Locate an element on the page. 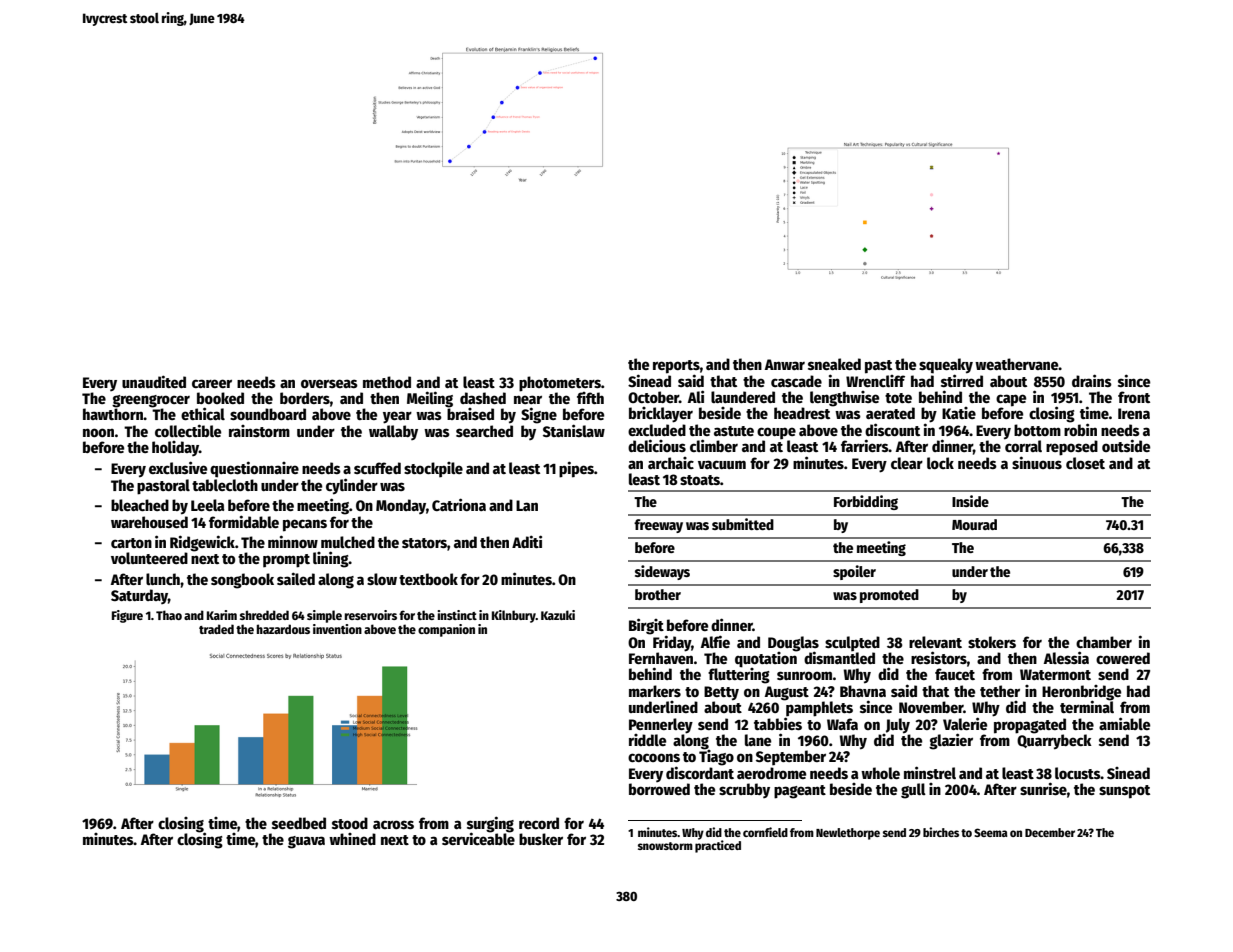  Heronbridge is located at coordinates (1081, 693).
